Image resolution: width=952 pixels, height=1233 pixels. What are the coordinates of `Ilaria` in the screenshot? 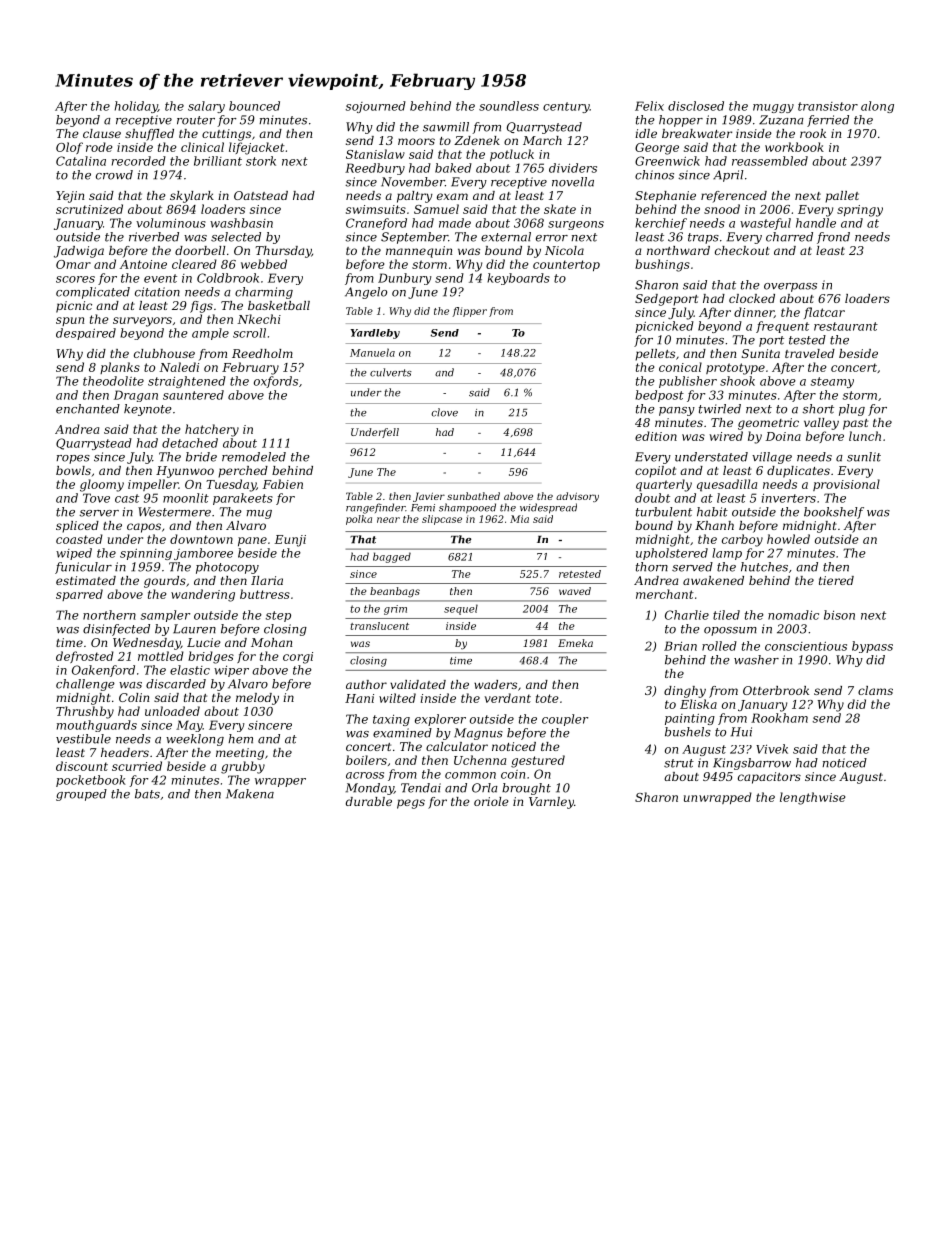 It's located at (267, 580).
